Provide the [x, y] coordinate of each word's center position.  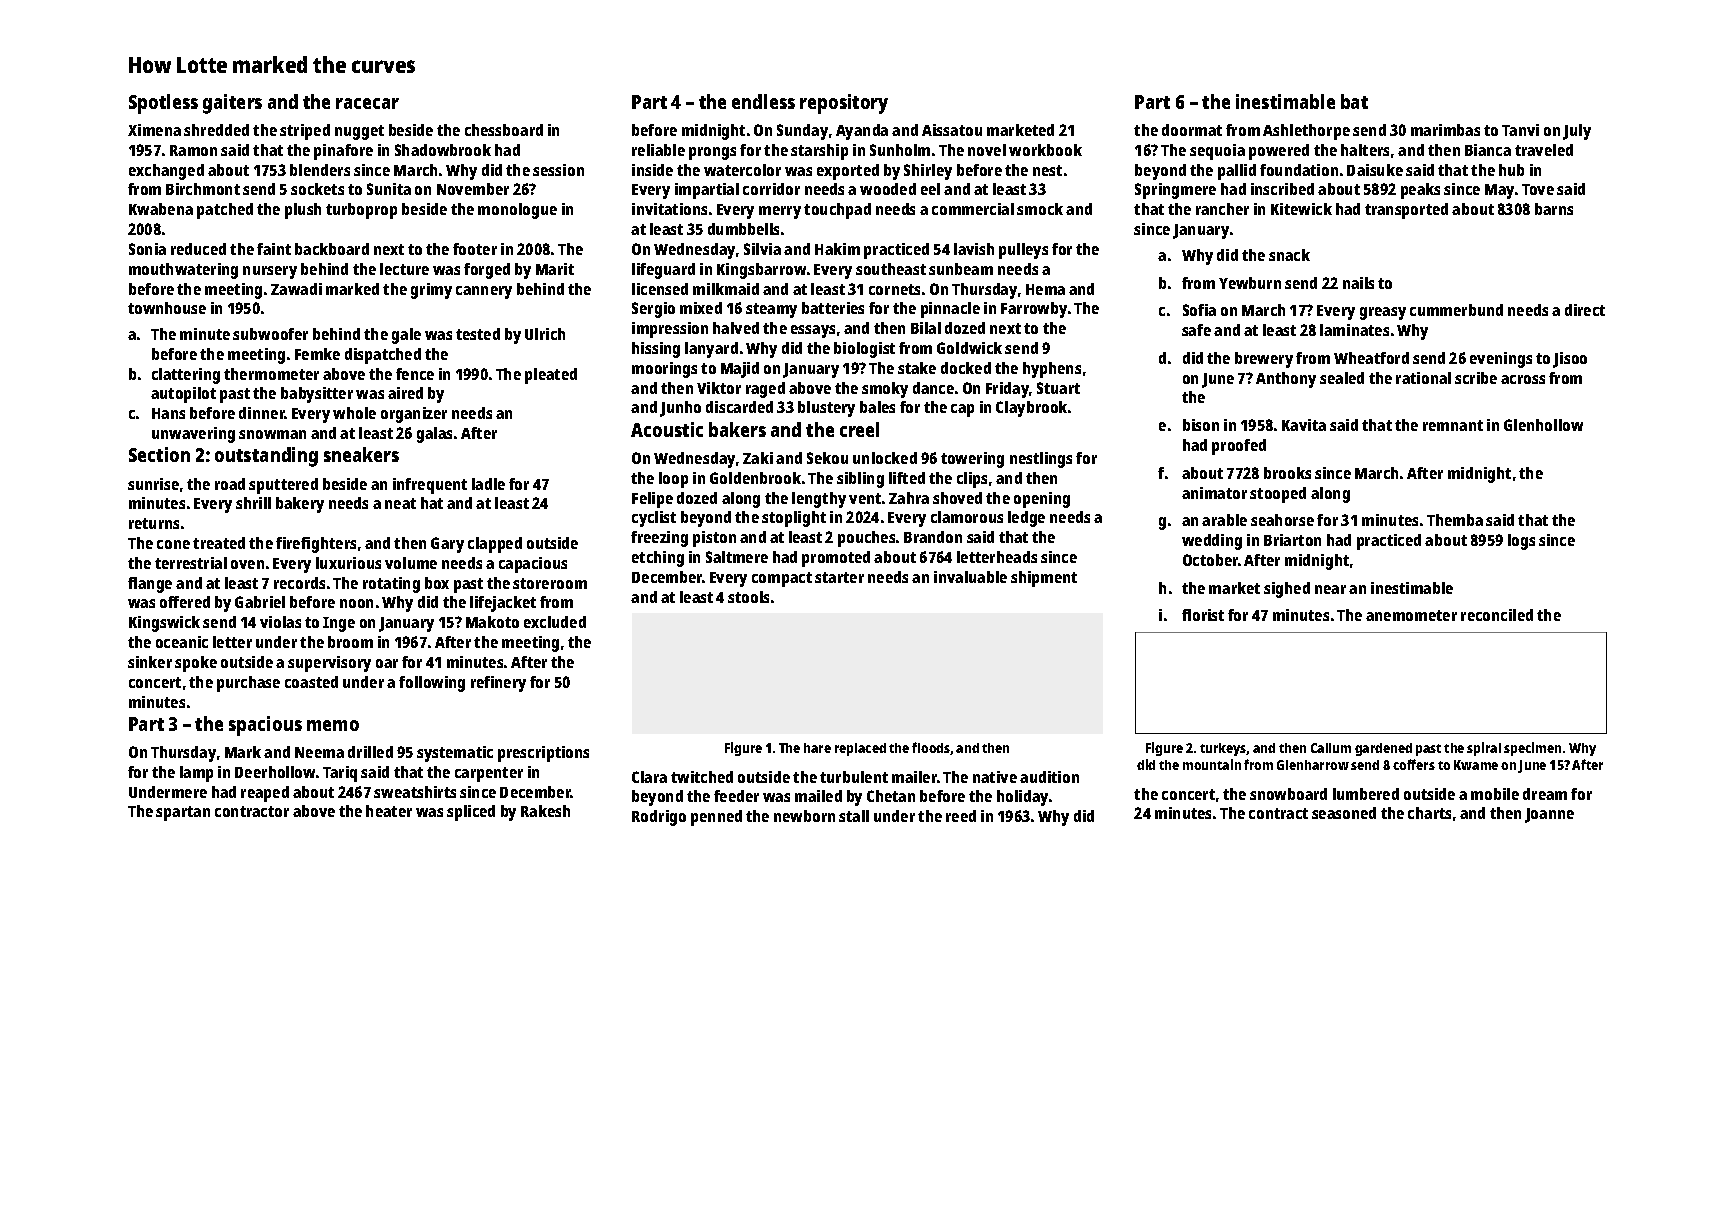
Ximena [154, 130]
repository [844, 104]
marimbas [1445, 130]
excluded [555, 622]
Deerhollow [275, 772]
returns [154, 523]
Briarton [1292, 540]
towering [972, 460]
